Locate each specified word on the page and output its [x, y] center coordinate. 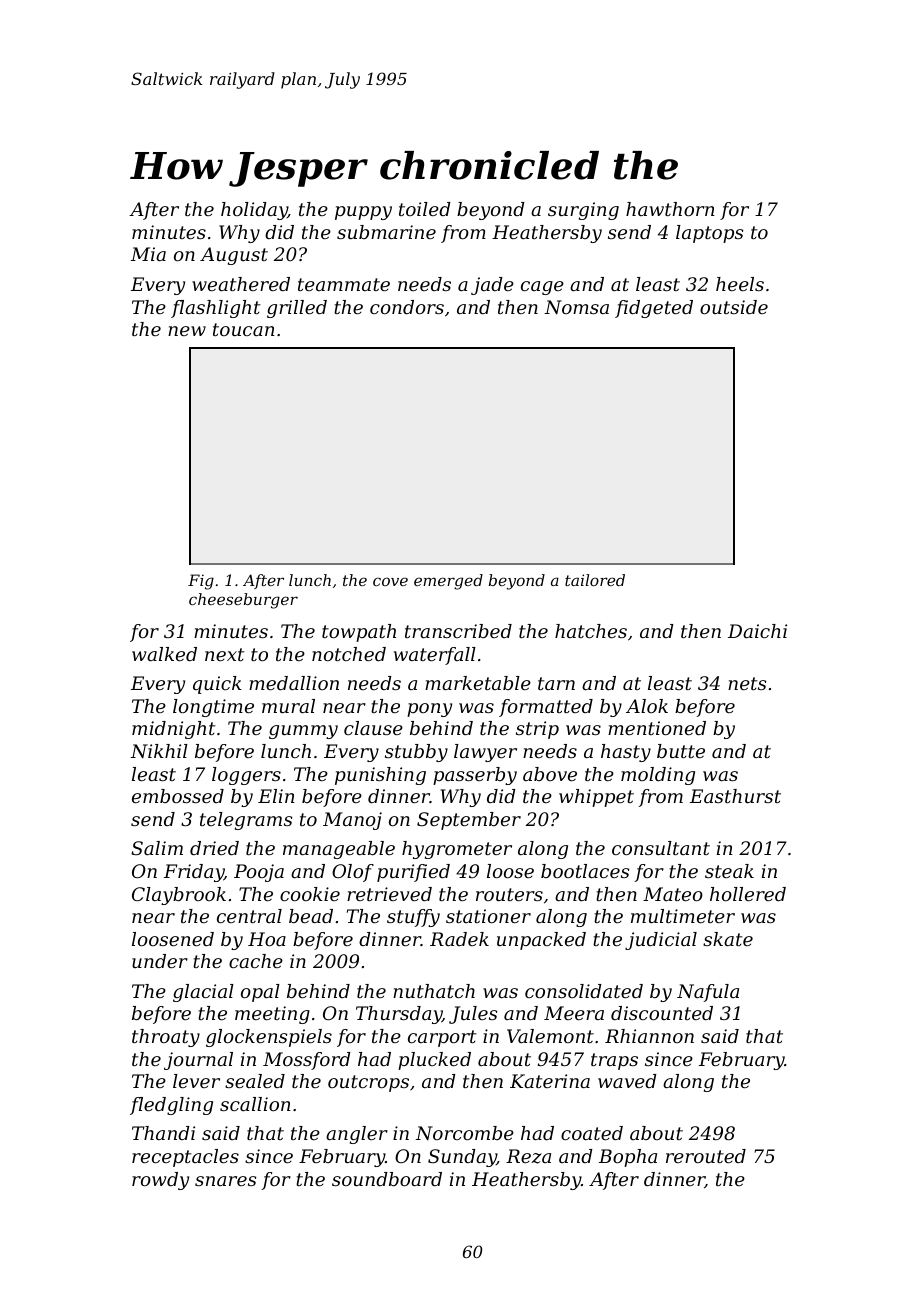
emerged [448, 582]
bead [311, 916]
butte [681, 751]
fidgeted [654, 309]
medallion [294, 683]
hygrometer [457, 850]
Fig [201, 582]
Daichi [757, 631]
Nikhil [159, 751]
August [234, 256]
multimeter [683, 916]
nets [747, 683]
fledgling [171, 1106]
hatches [591, 631]
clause [373, 728]
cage [542, 288]
